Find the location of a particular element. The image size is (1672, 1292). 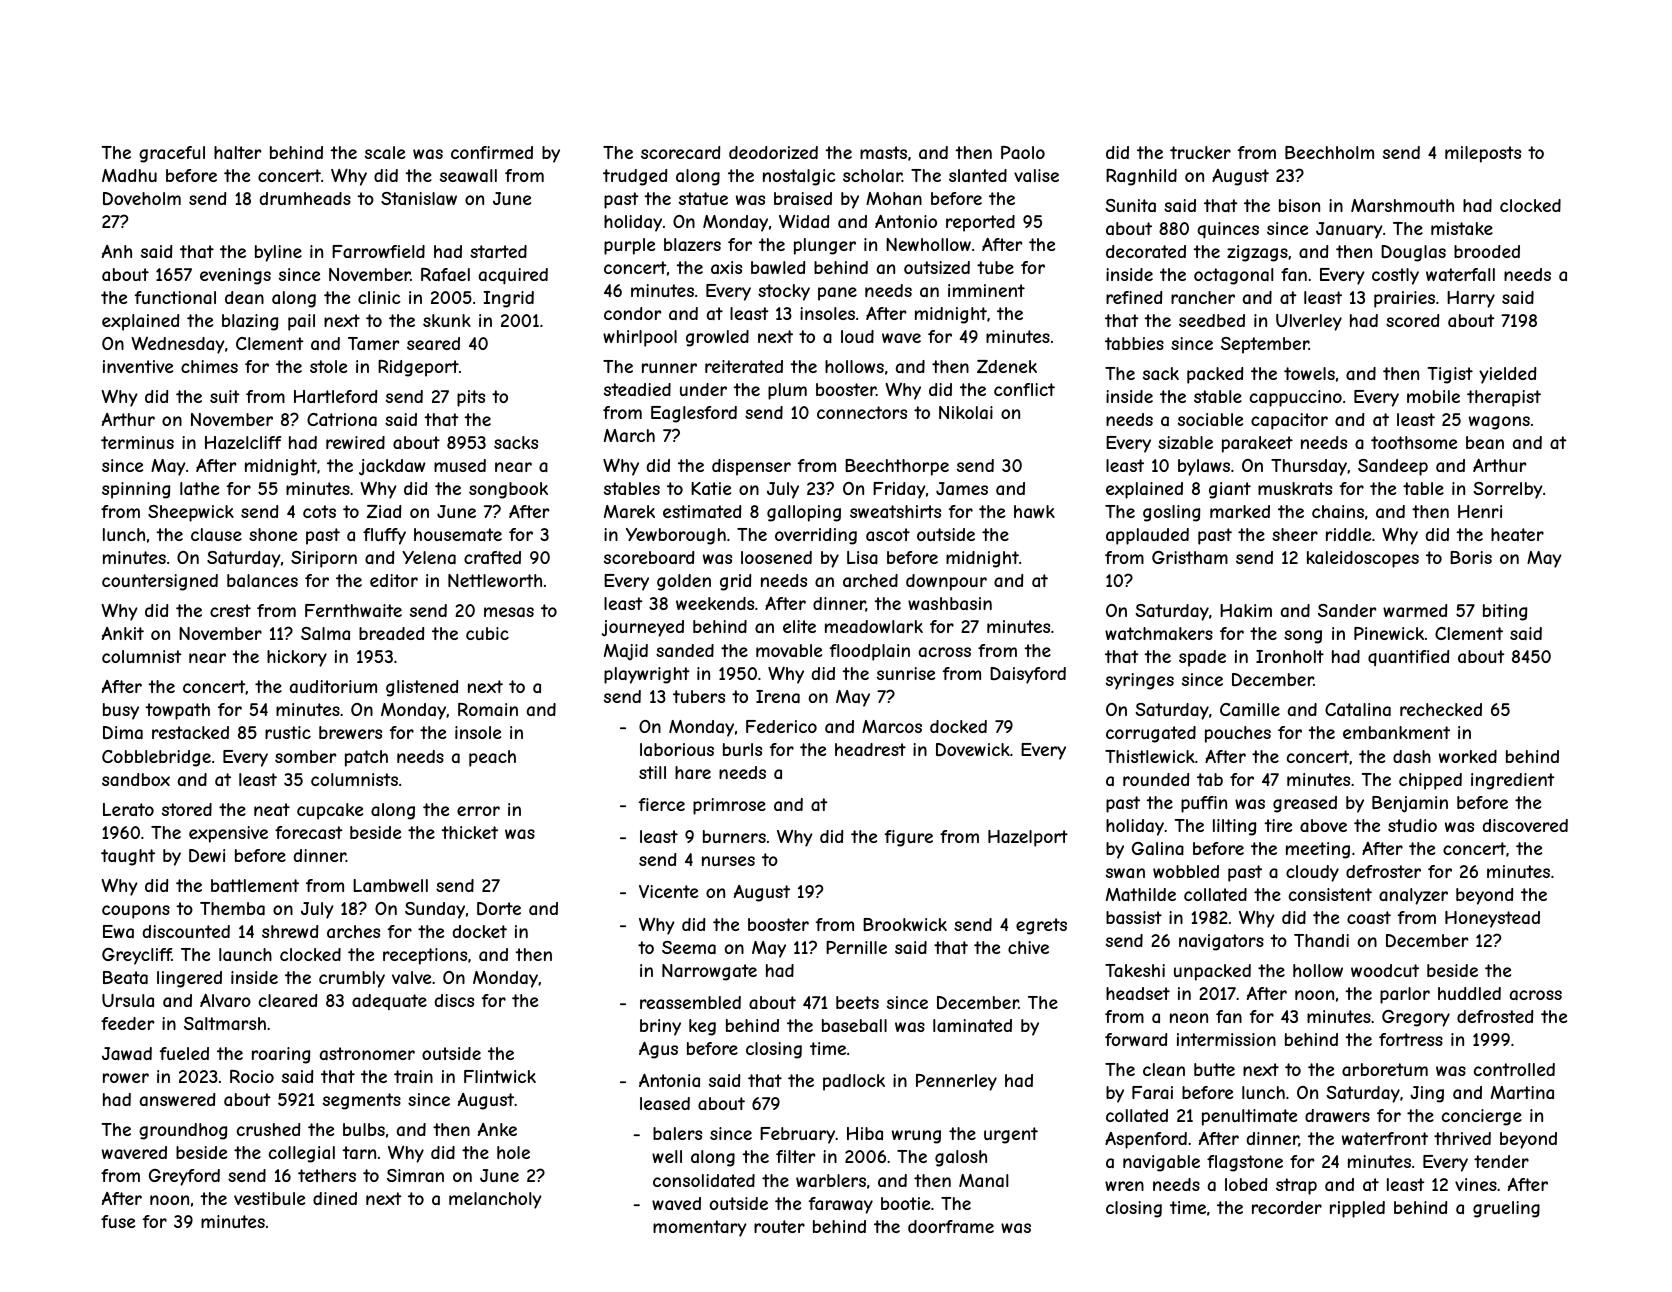

Flintwick is located at coordinates (500, 1076).
